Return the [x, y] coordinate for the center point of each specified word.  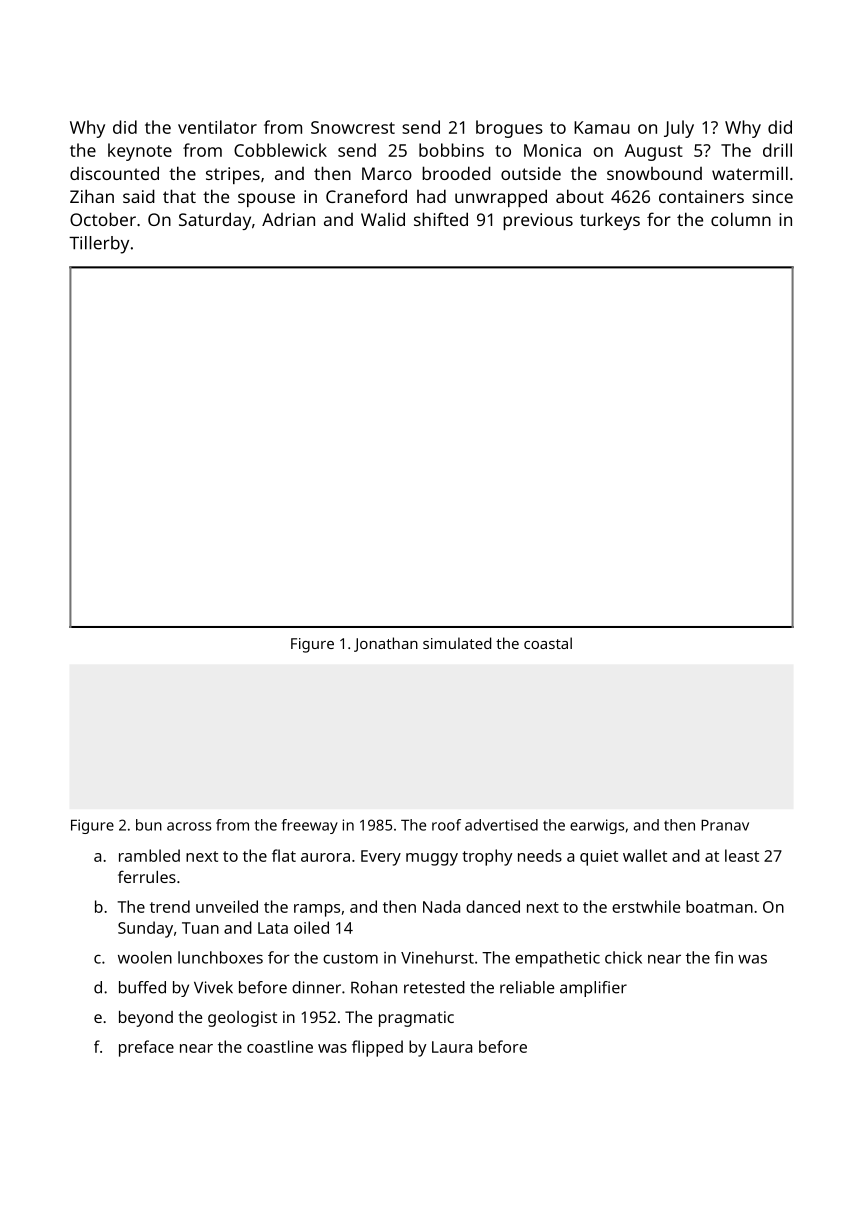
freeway [310, 826]
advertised [501, 825]
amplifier [593, 989]
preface [146, 1048]
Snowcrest [353, 127]
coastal [548, 643]
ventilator [217, 127]
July [679, 129]
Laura [452, 1047]
